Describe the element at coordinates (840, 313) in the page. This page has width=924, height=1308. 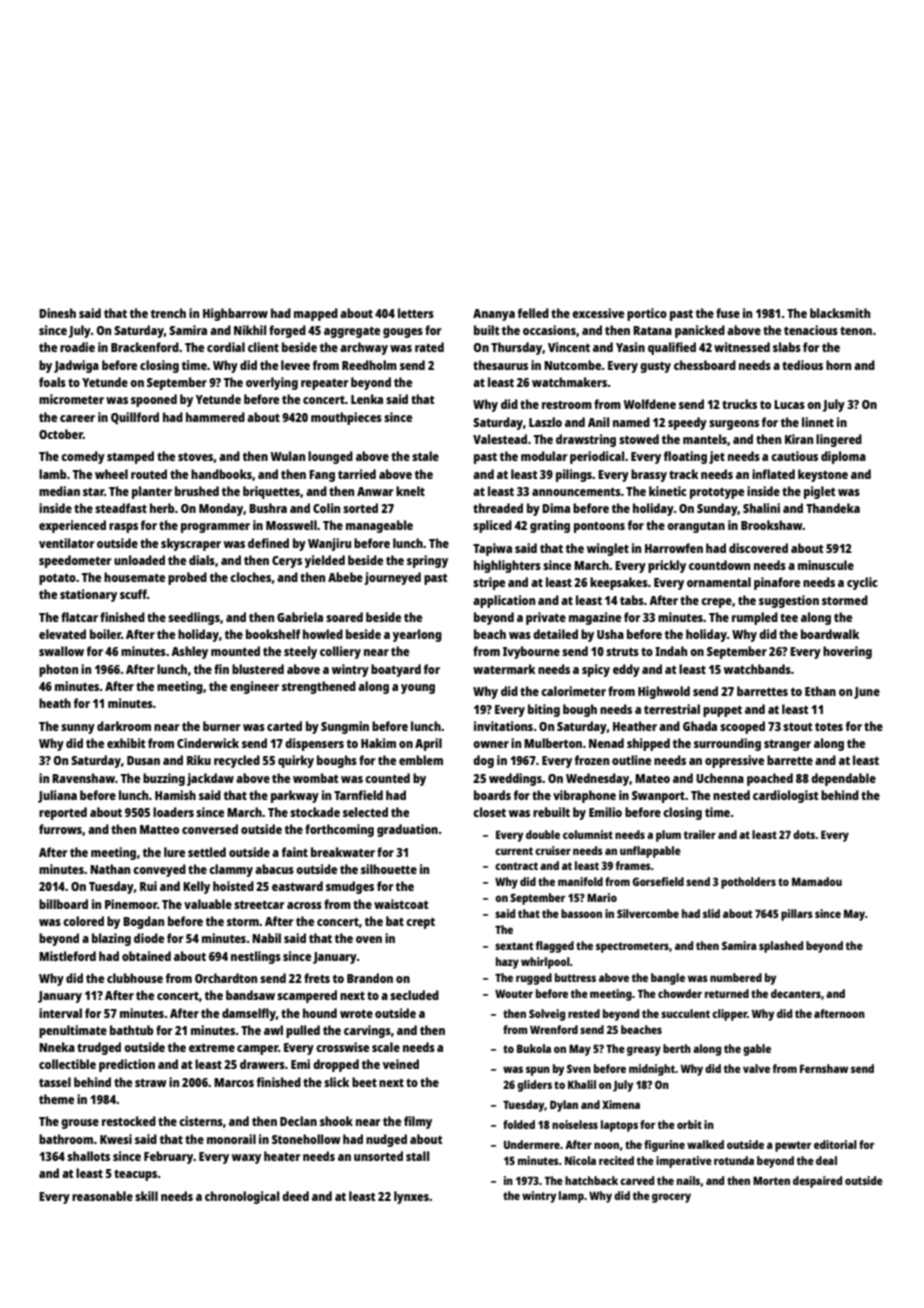
I see `blacksmith` at that location.
